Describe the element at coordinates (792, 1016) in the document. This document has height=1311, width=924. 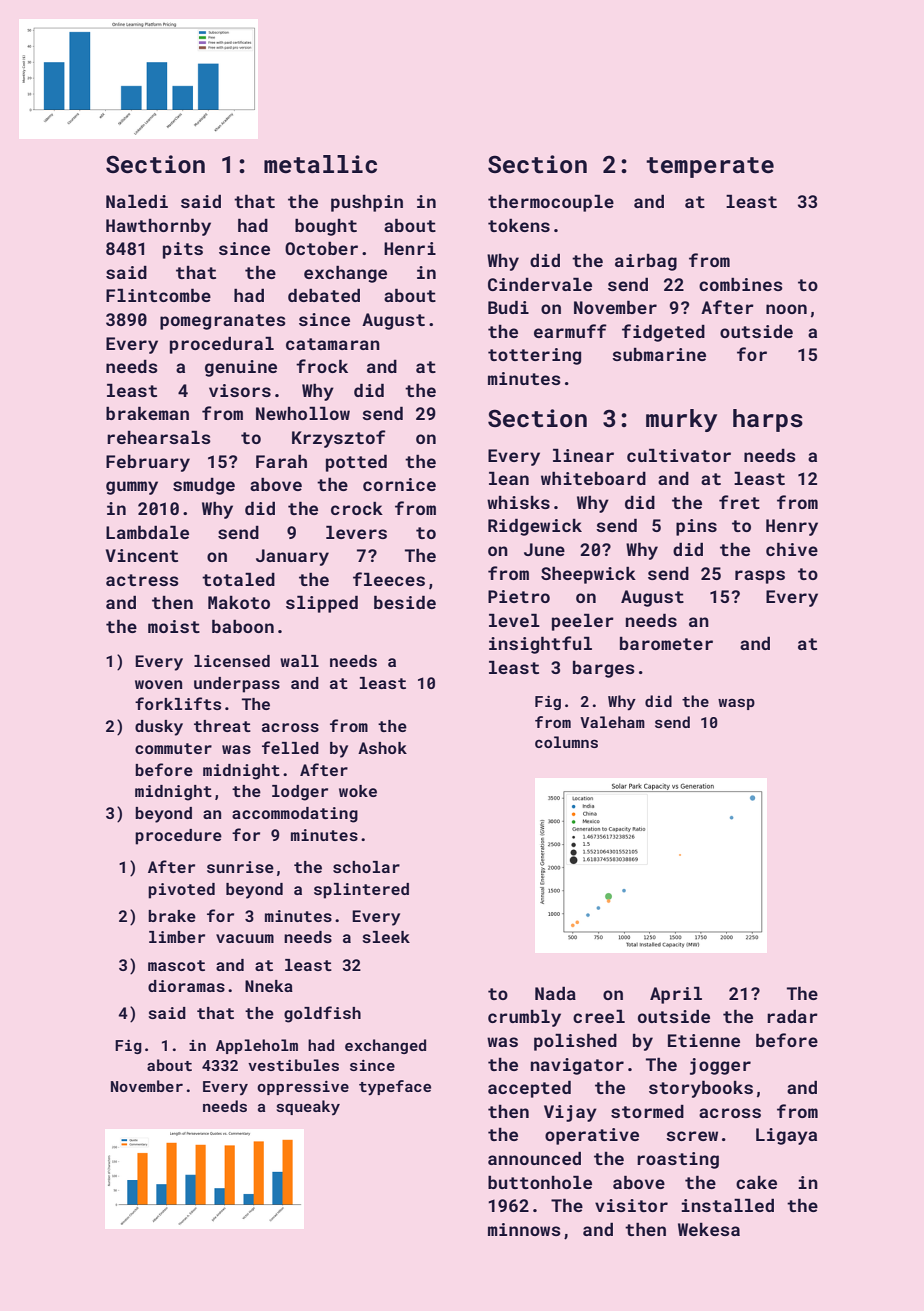
I see `radar` at that location.
